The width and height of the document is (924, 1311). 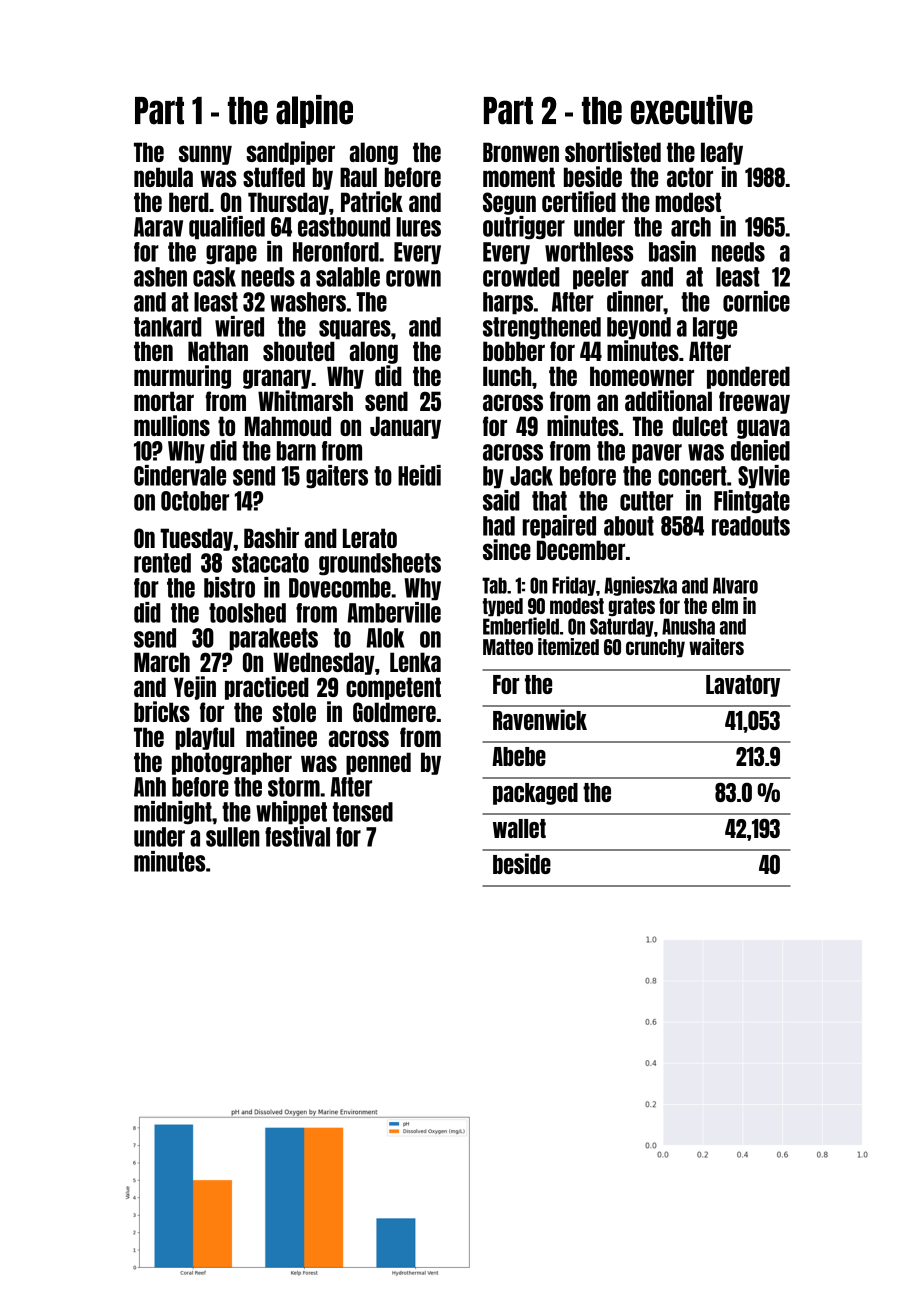 I want to click on packaged, so click(x=535, y=794).
